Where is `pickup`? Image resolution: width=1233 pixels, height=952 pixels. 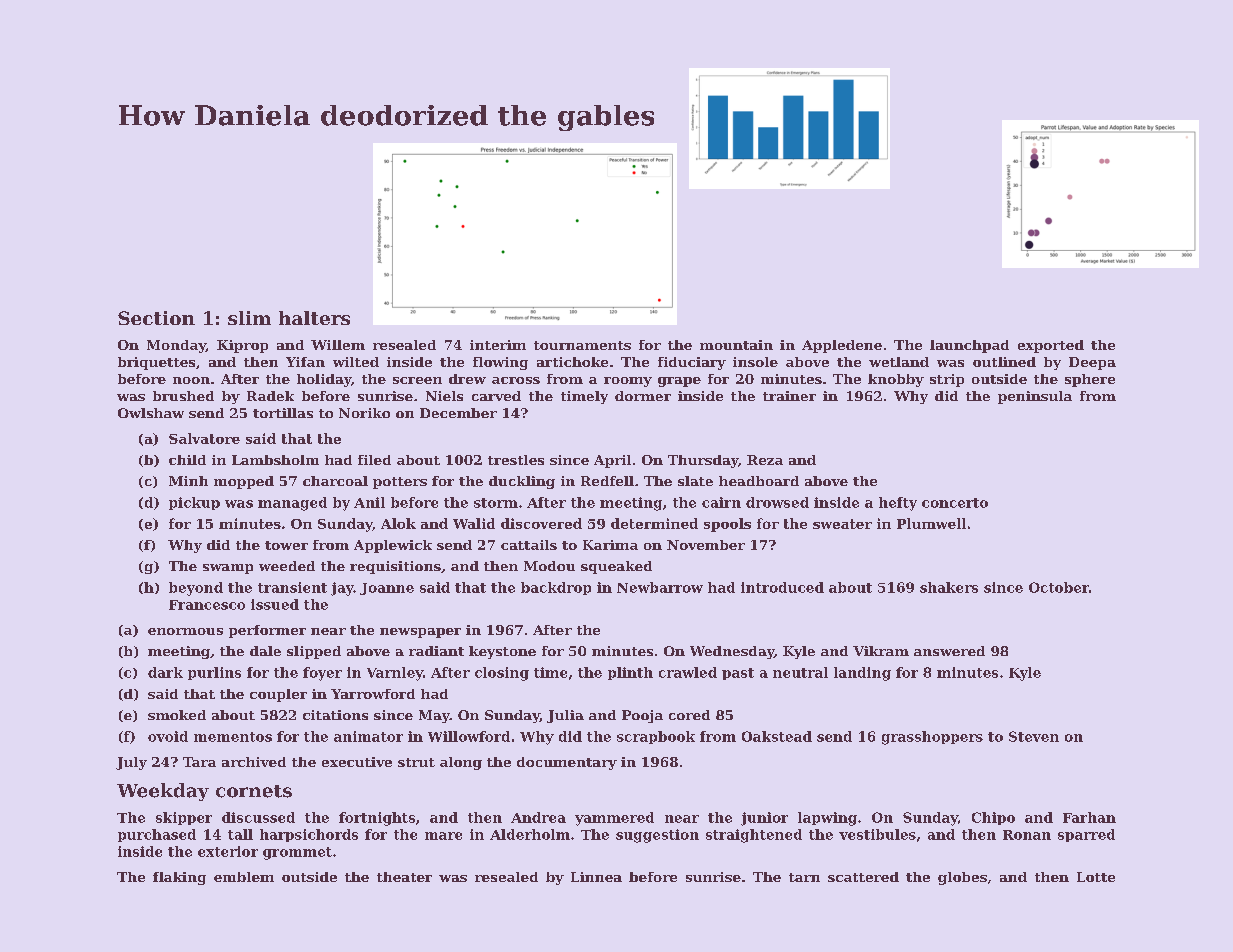
pickup is located at coordinates (194, 503).
